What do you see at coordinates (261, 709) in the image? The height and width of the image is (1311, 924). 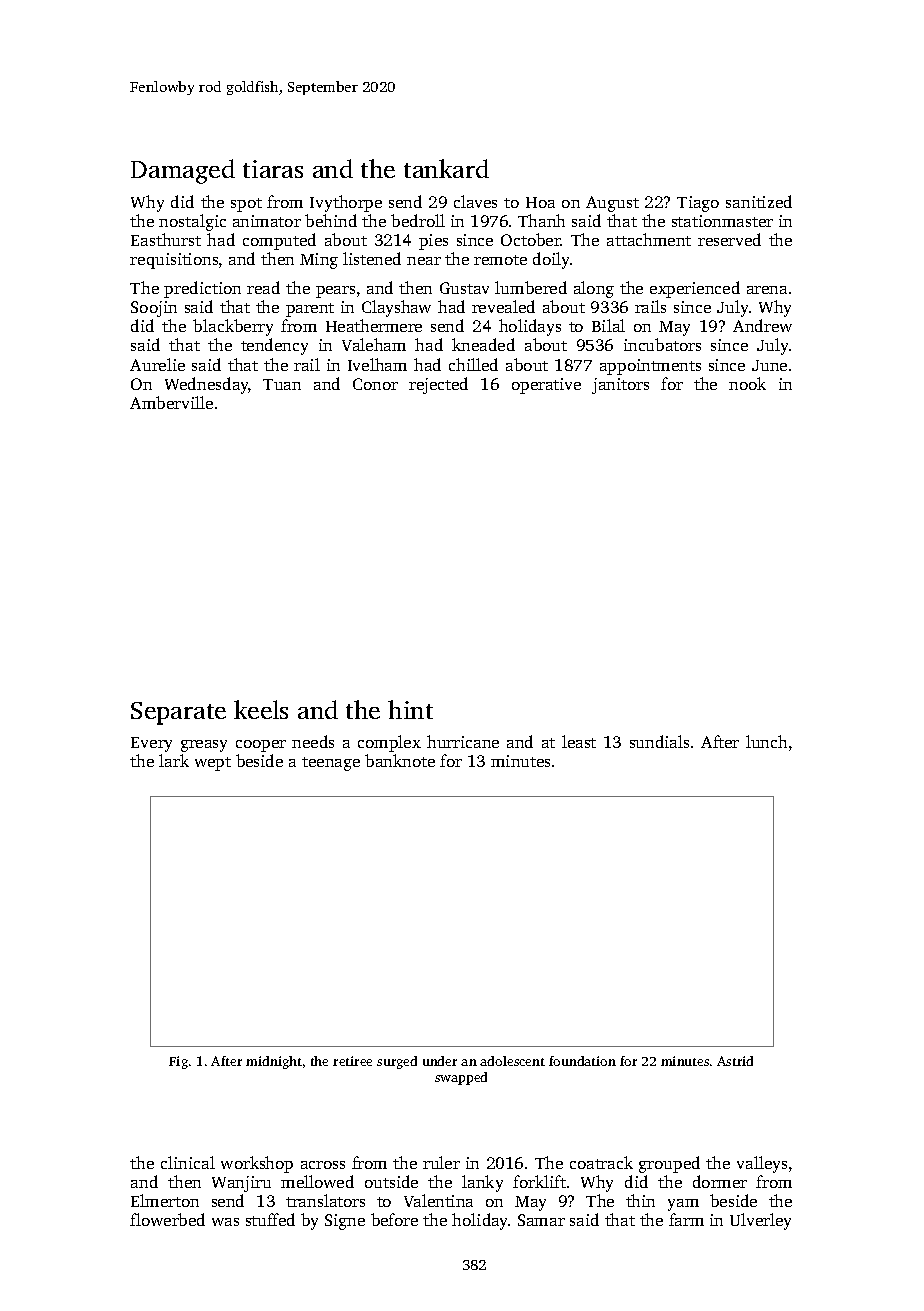 I see `keels` at bounding box center [261, 709].
